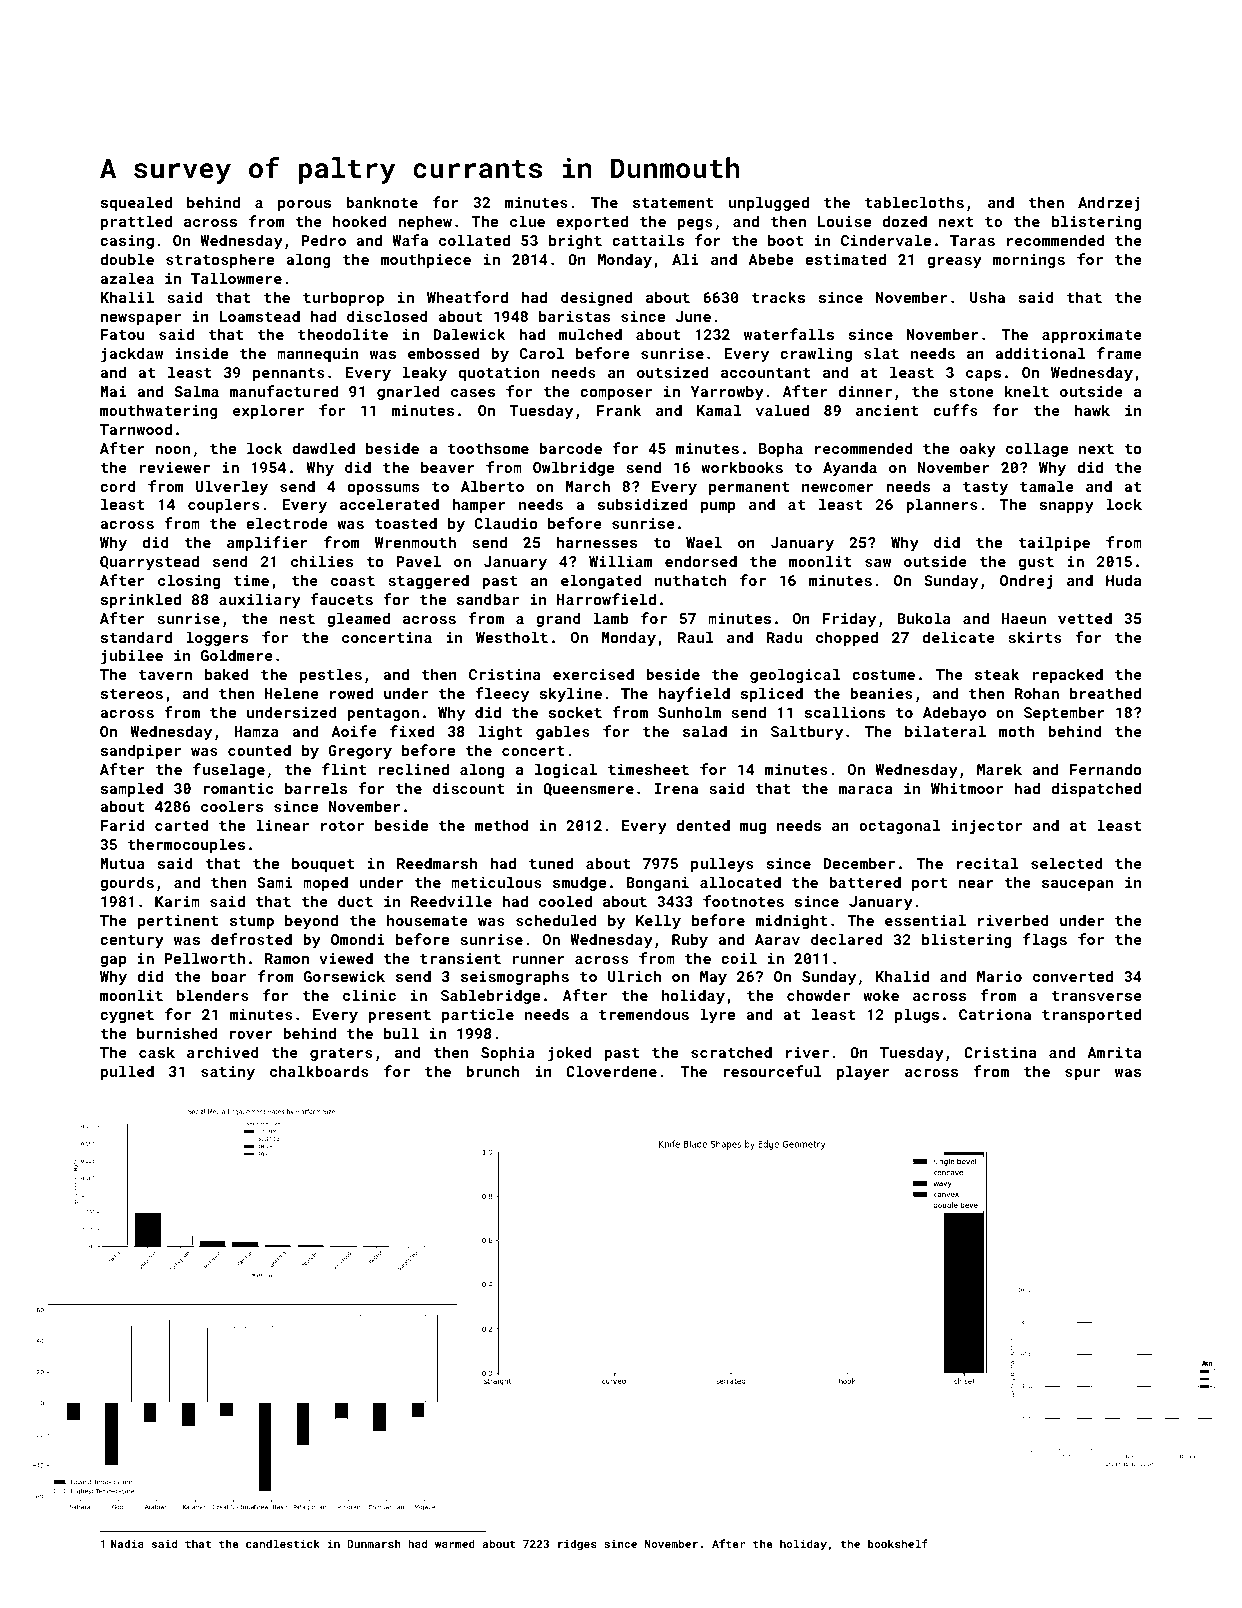  What do you see at coordinates (1109, 203) in the image?
I see `Andrzej` at bounding box center [1109, 203].
